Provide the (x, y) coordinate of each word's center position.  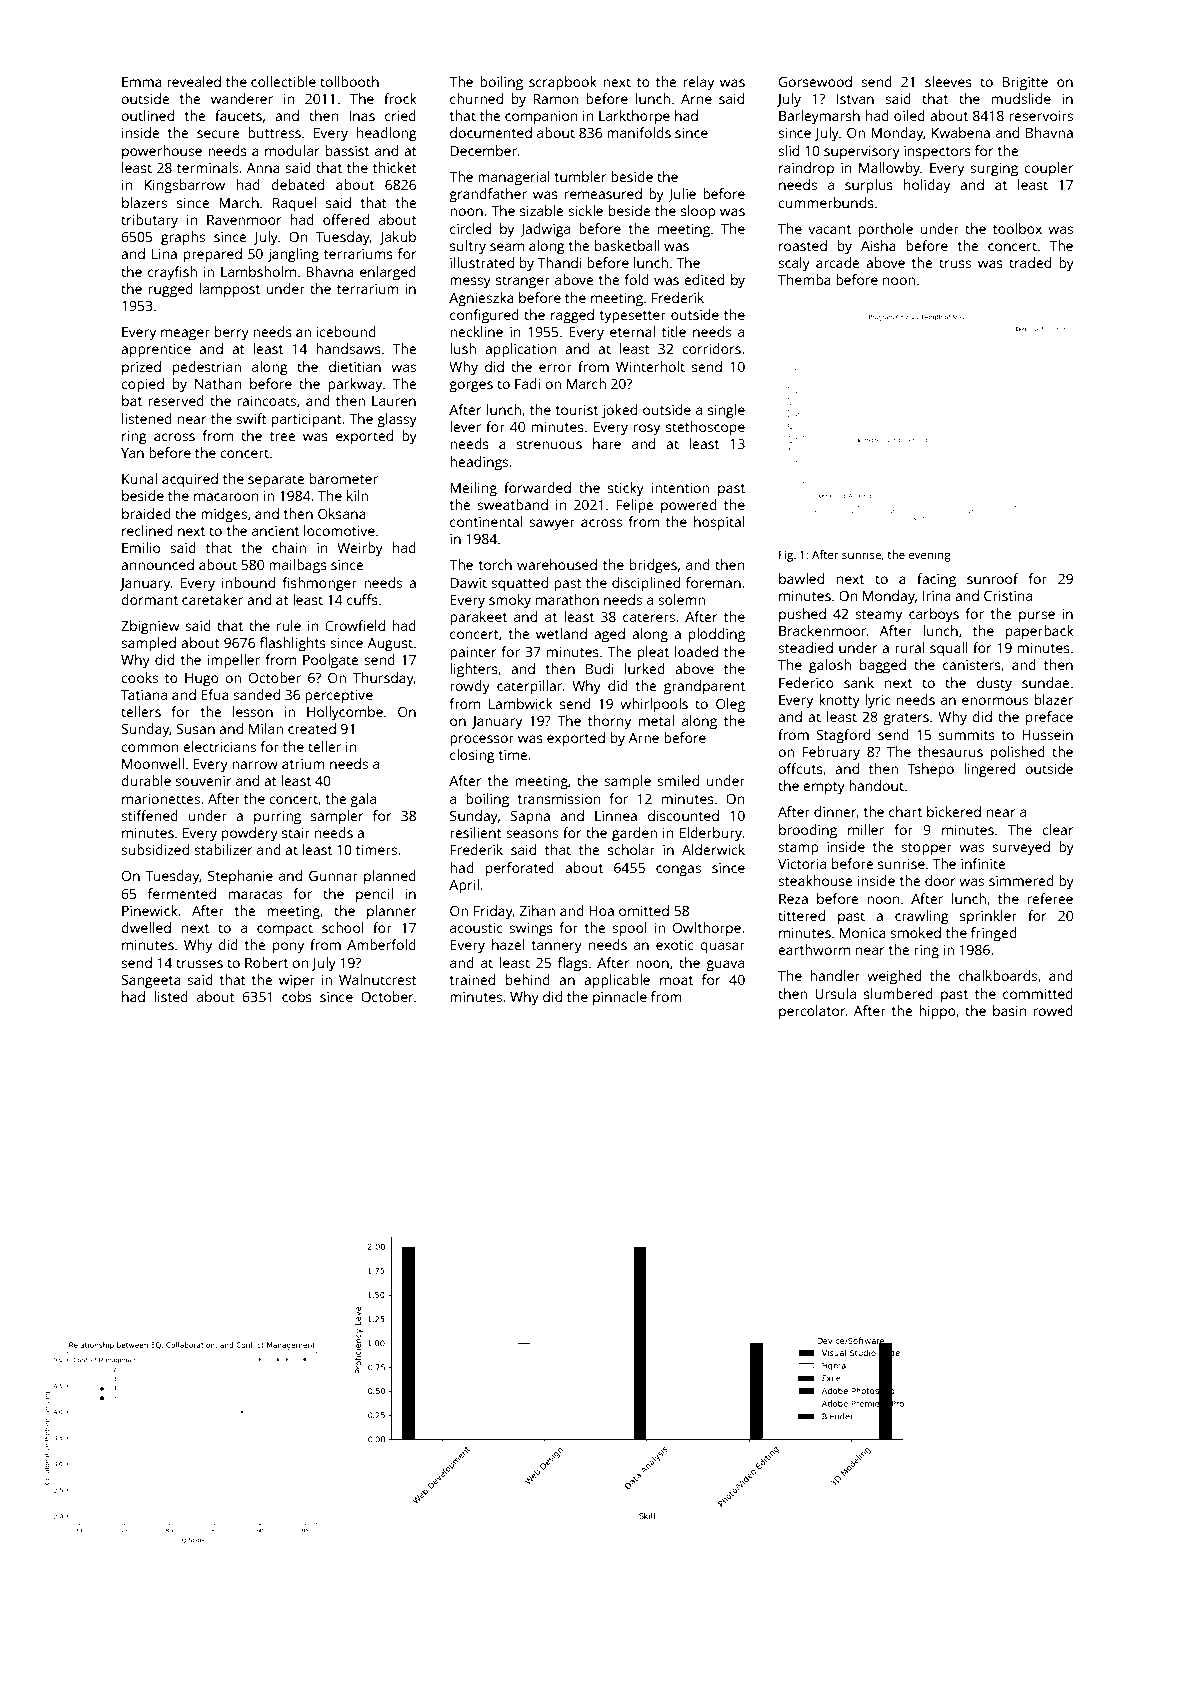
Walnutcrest (378, 979)
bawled (801, 578)
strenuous (549, 444)
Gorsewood (815, 81)
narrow (255, 765)
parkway (355, 385)
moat (676, 980)
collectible (283, 81)
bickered (954, 811)
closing (472, 756)
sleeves (948, 81)
